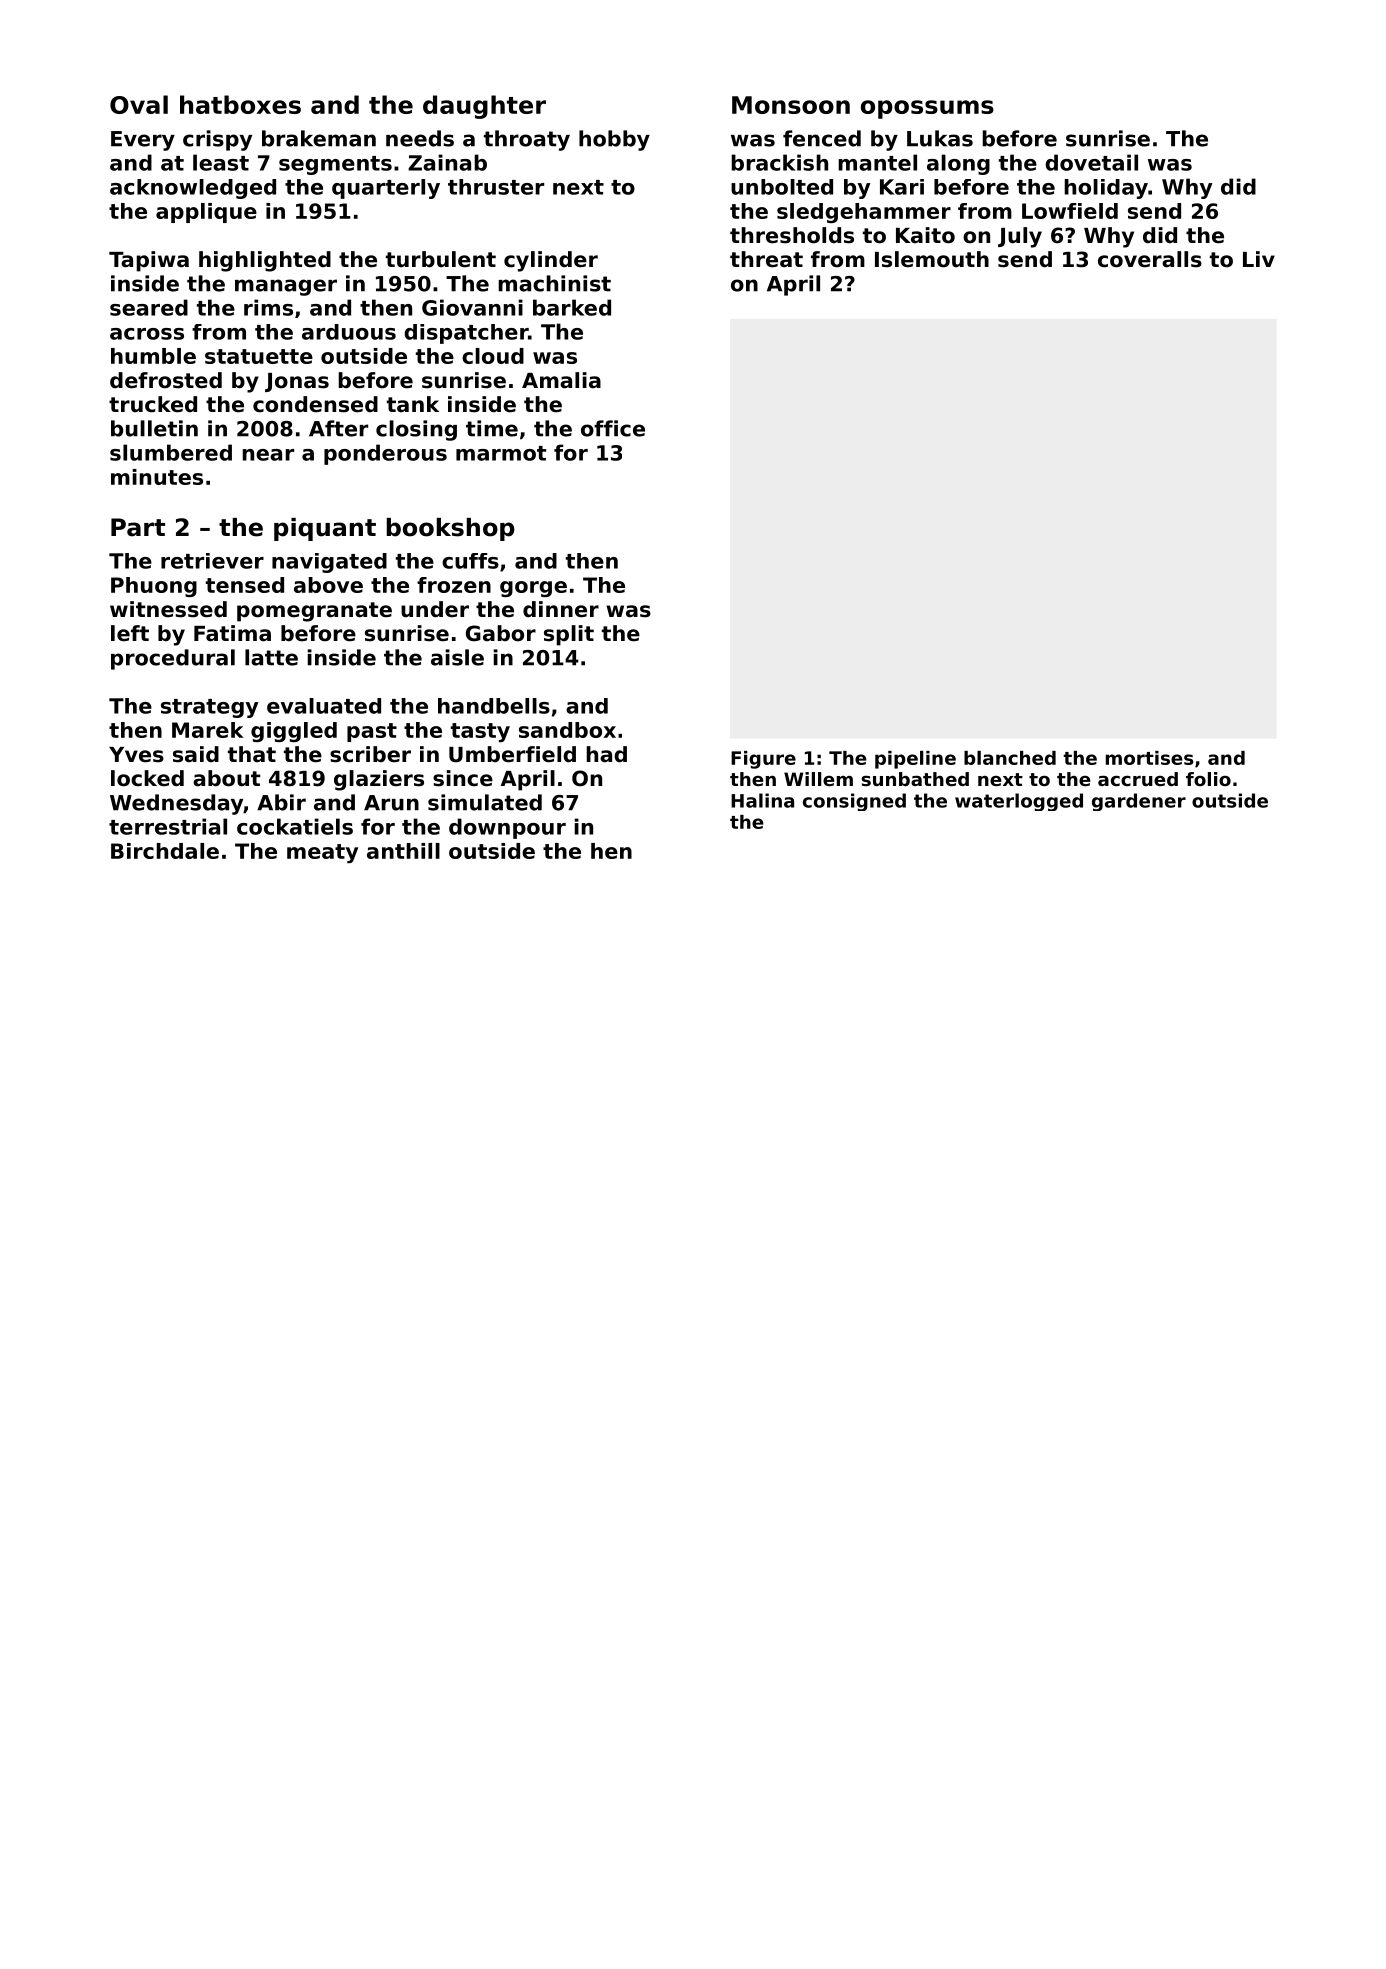 The image size is (1386, 1969). I want to click on daughter, so click(484, 107).
